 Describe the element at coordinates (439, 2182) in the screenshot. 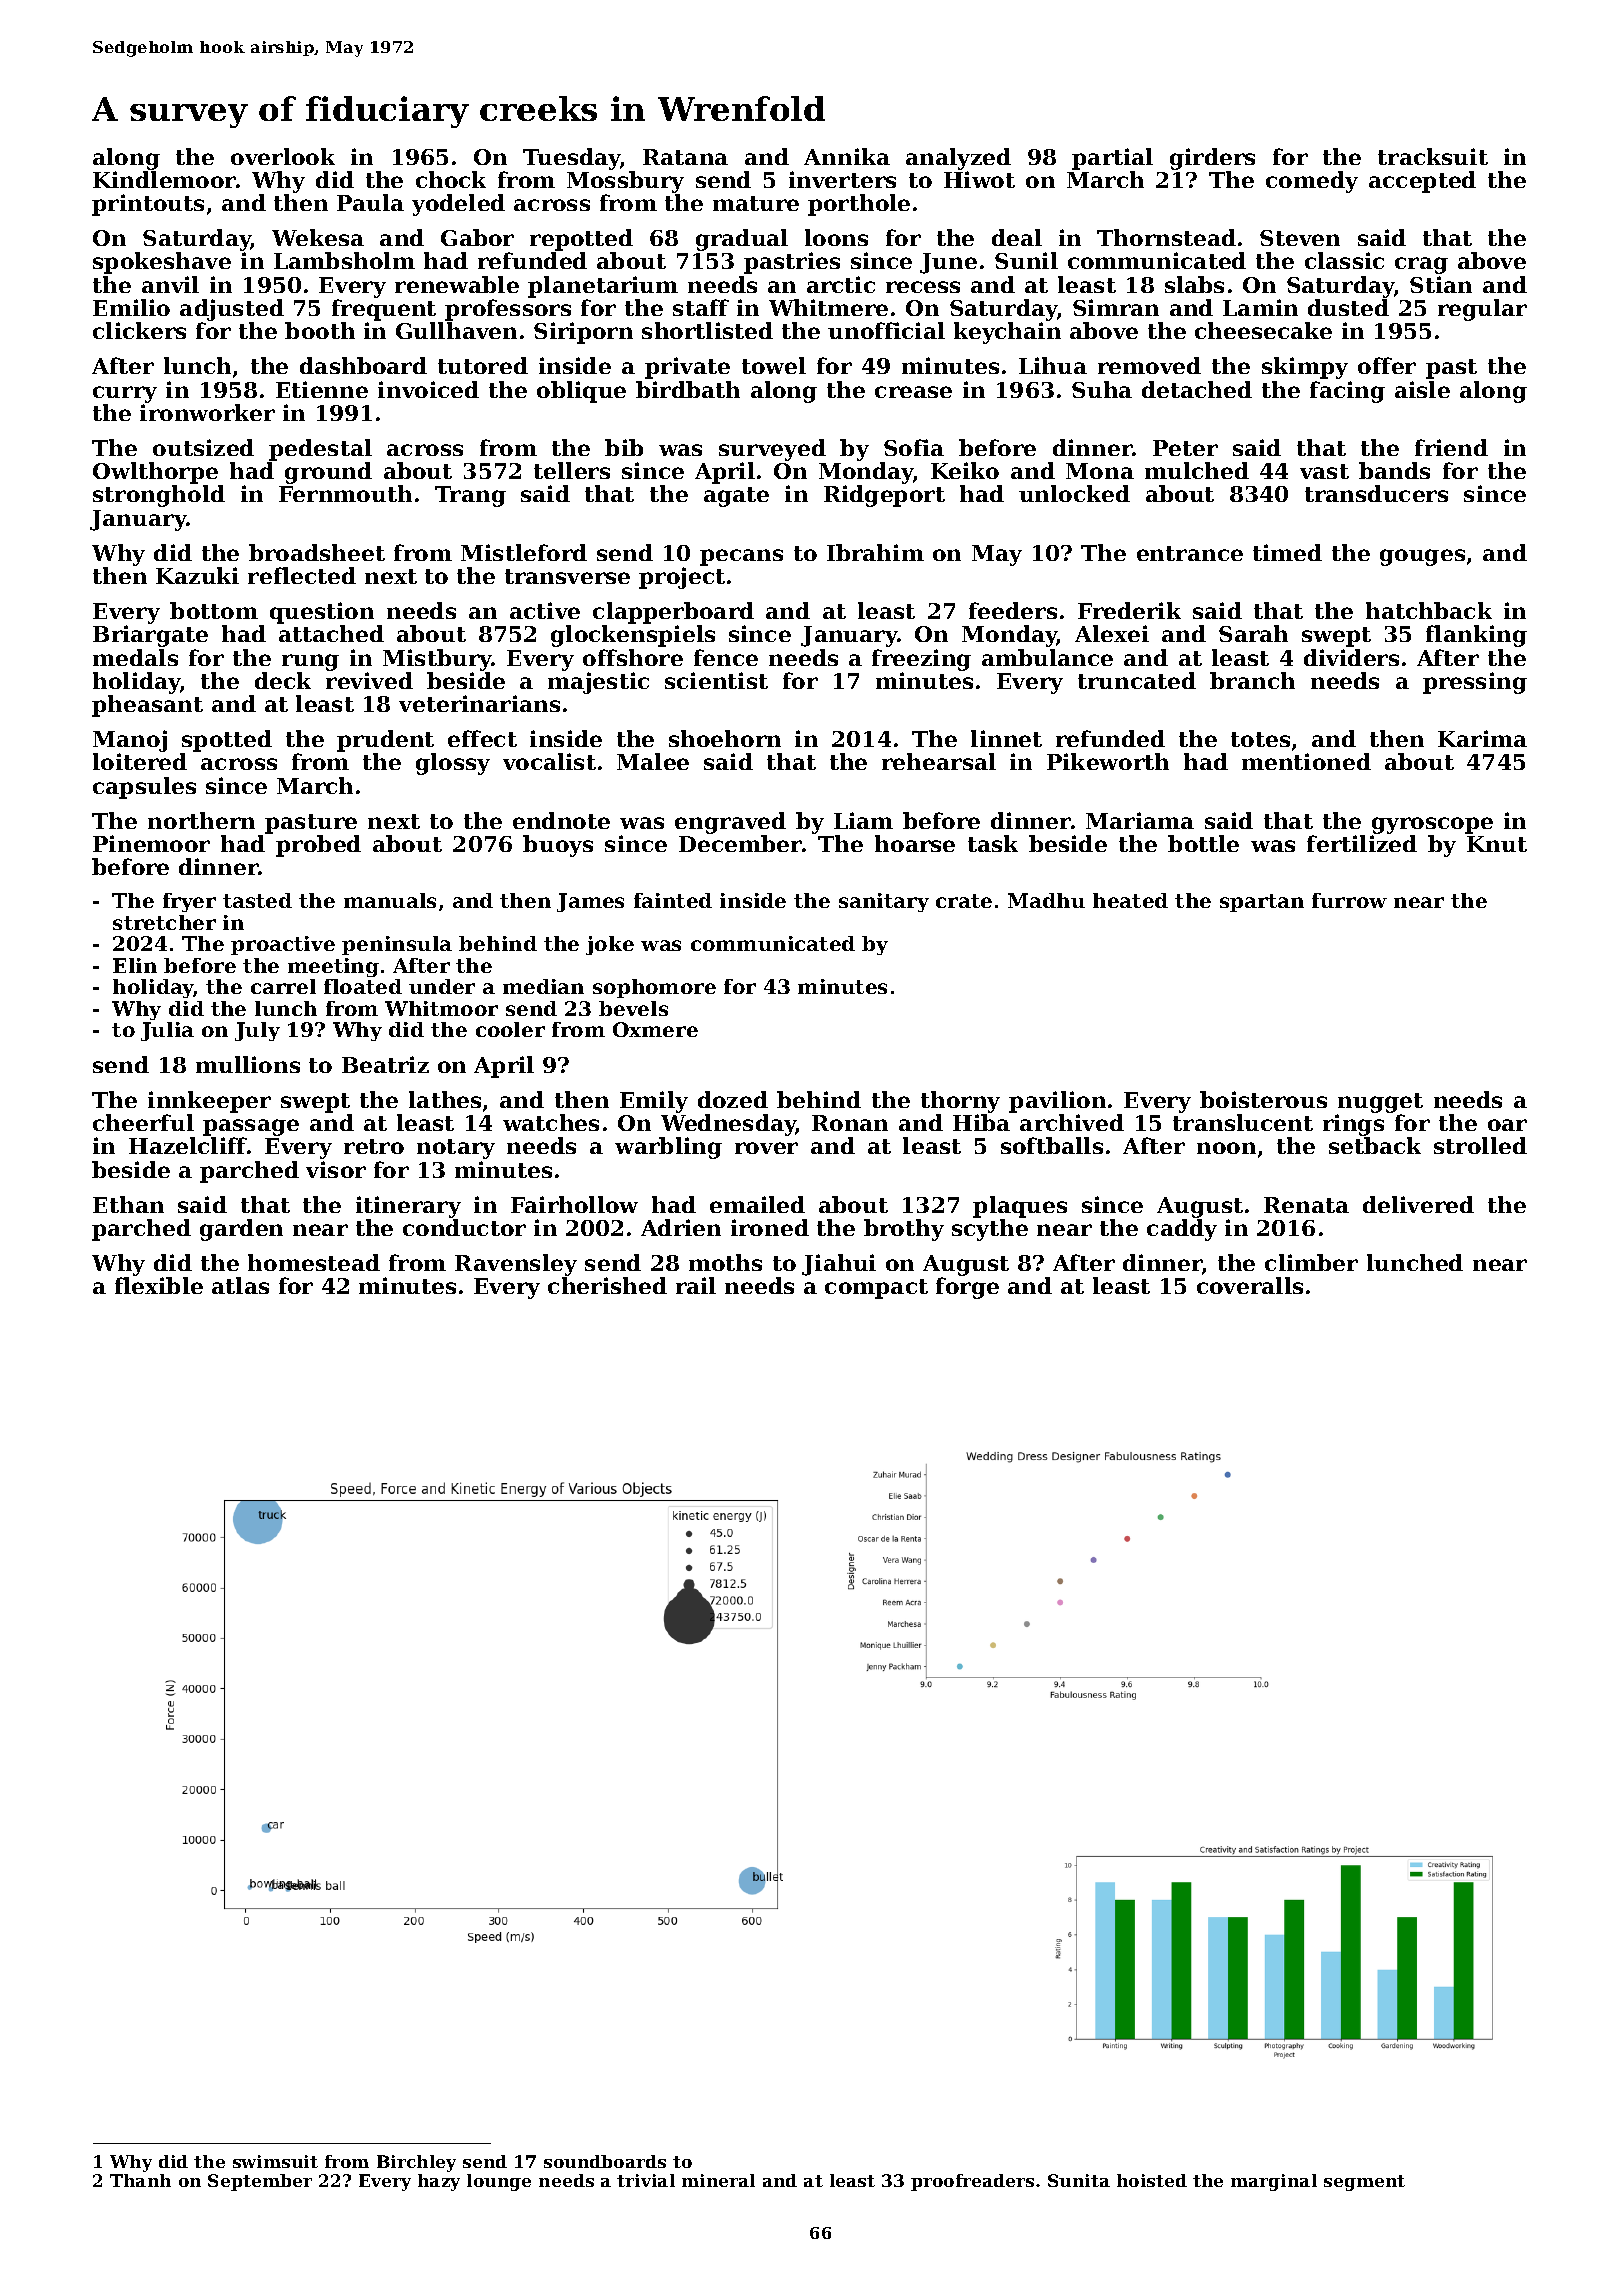

I see `hazy` at that location.
